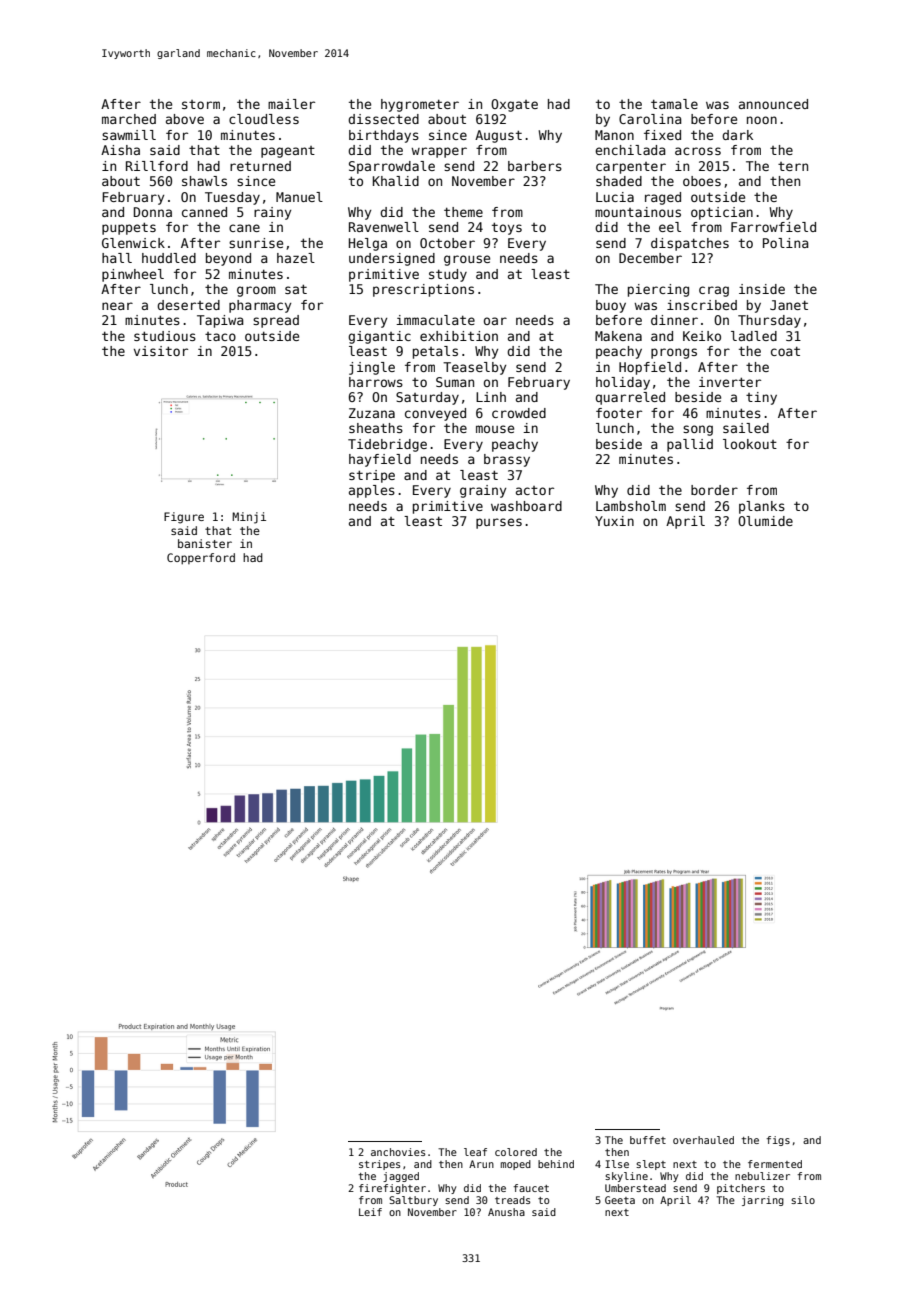 This page has width=924, height=1308. Describe the element at coordinates (803, 1200) in the page. I see `silo` at that location.
